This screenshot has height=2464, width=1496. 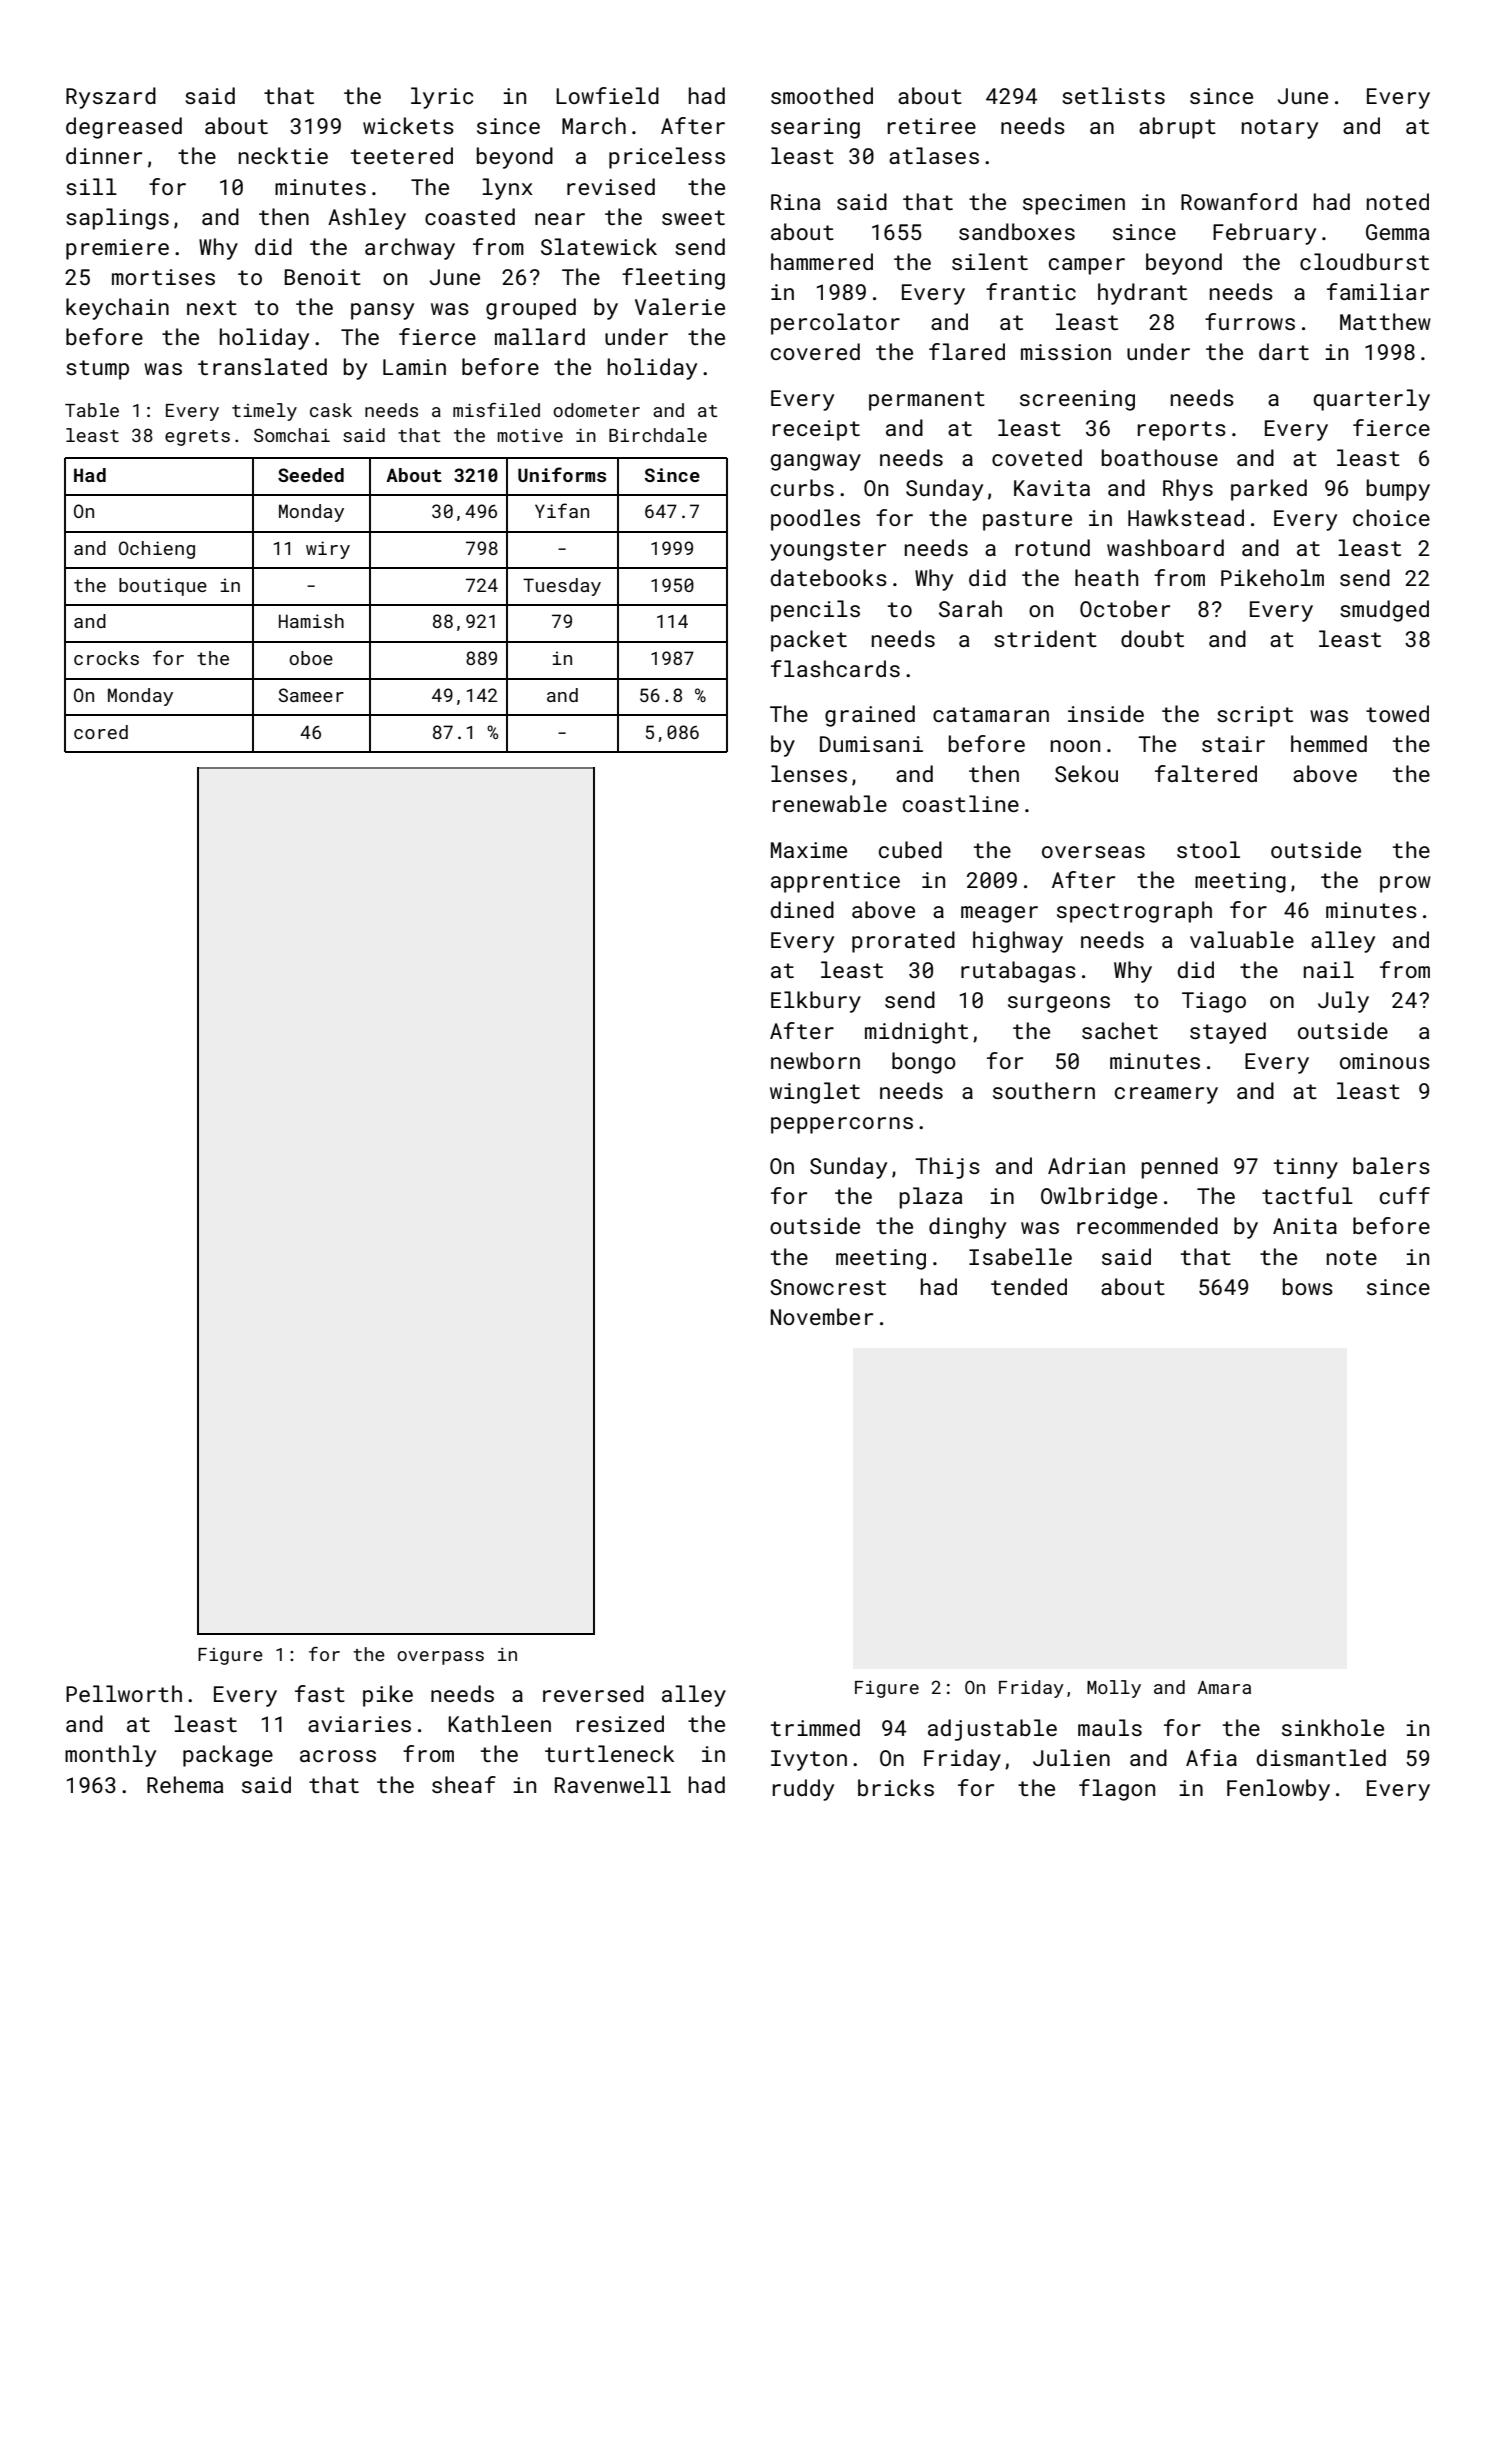 I want to click on permanent, so click(x=927, y=401).
